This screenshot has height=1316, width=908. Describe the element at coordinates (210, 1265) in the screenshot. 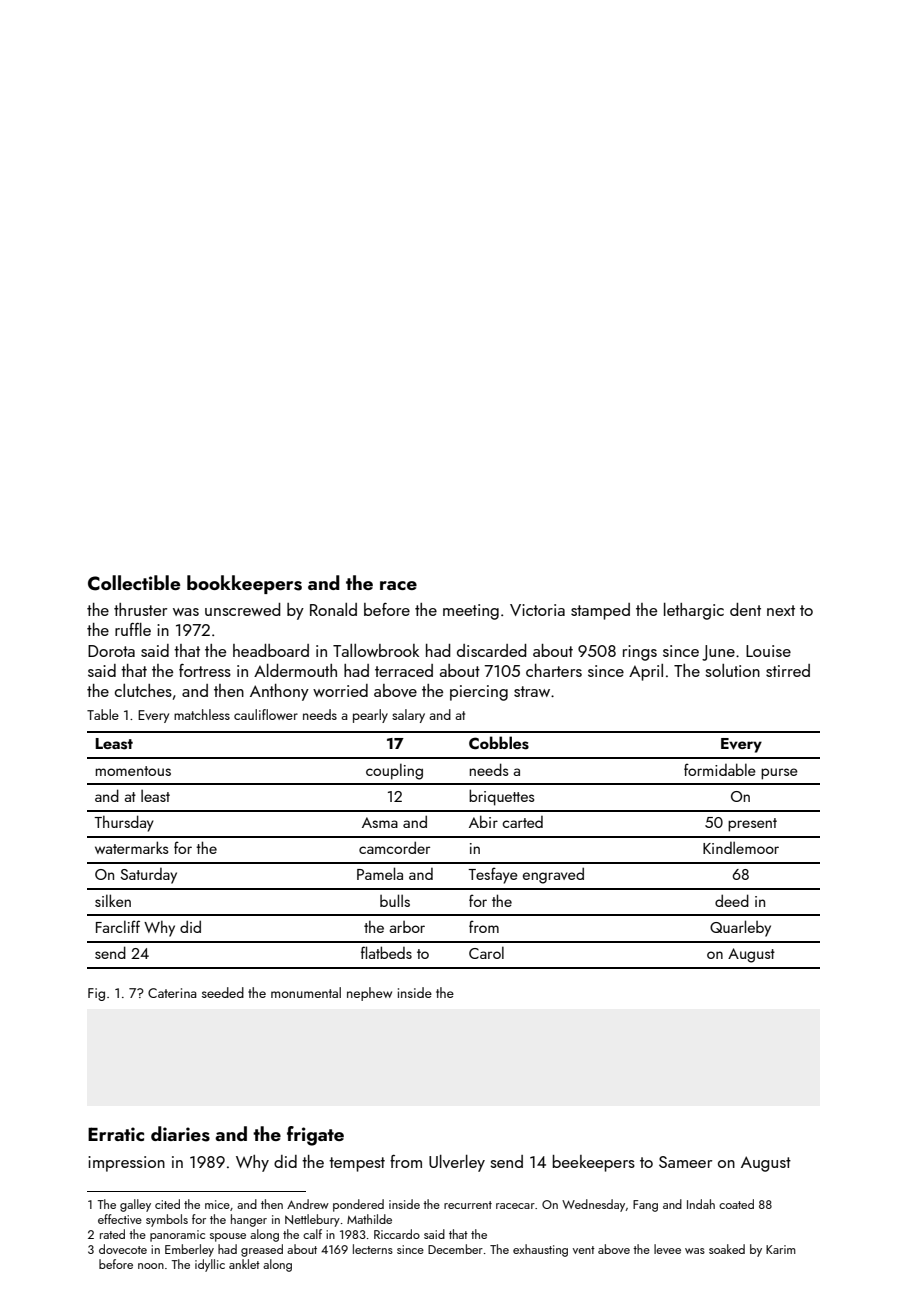

I see `idyllic` at that location.
